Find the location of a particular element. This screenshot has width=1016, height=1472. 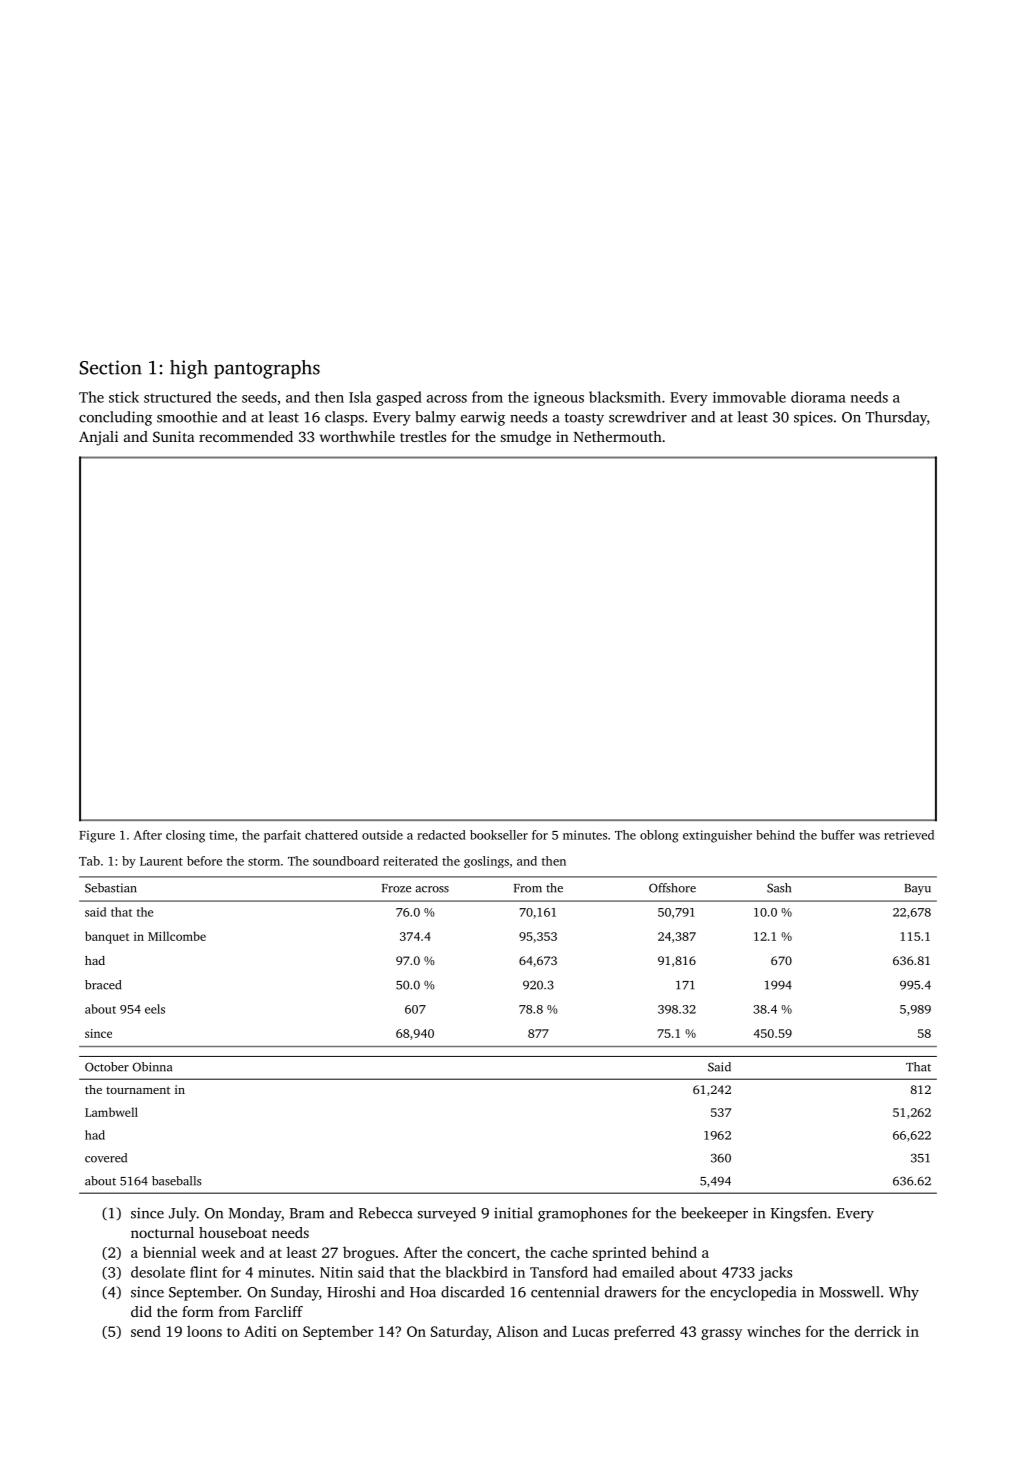

gasped is located at coordinates (399, 398).
